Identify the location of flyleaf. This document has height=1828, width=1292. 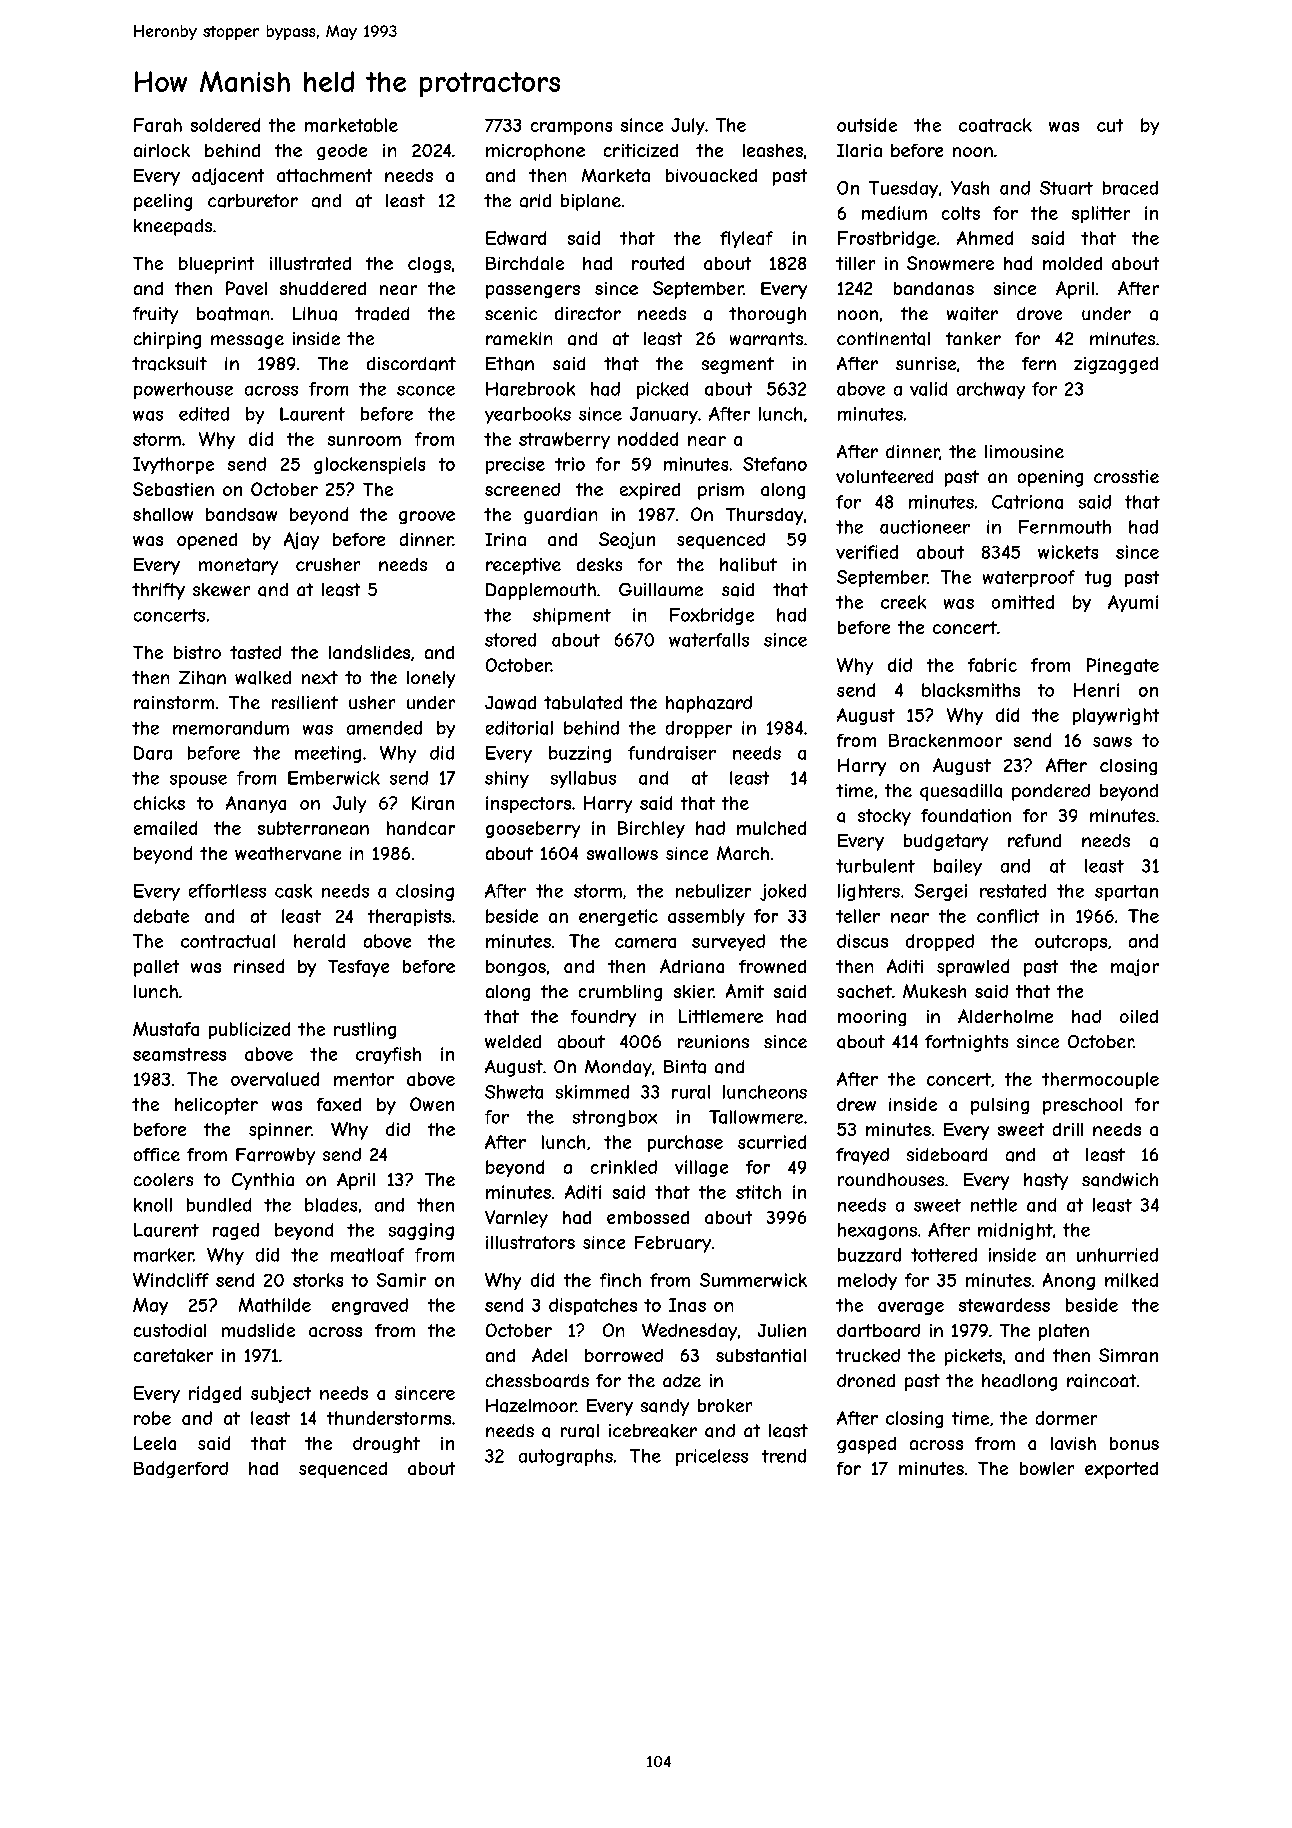
(746, 239).
